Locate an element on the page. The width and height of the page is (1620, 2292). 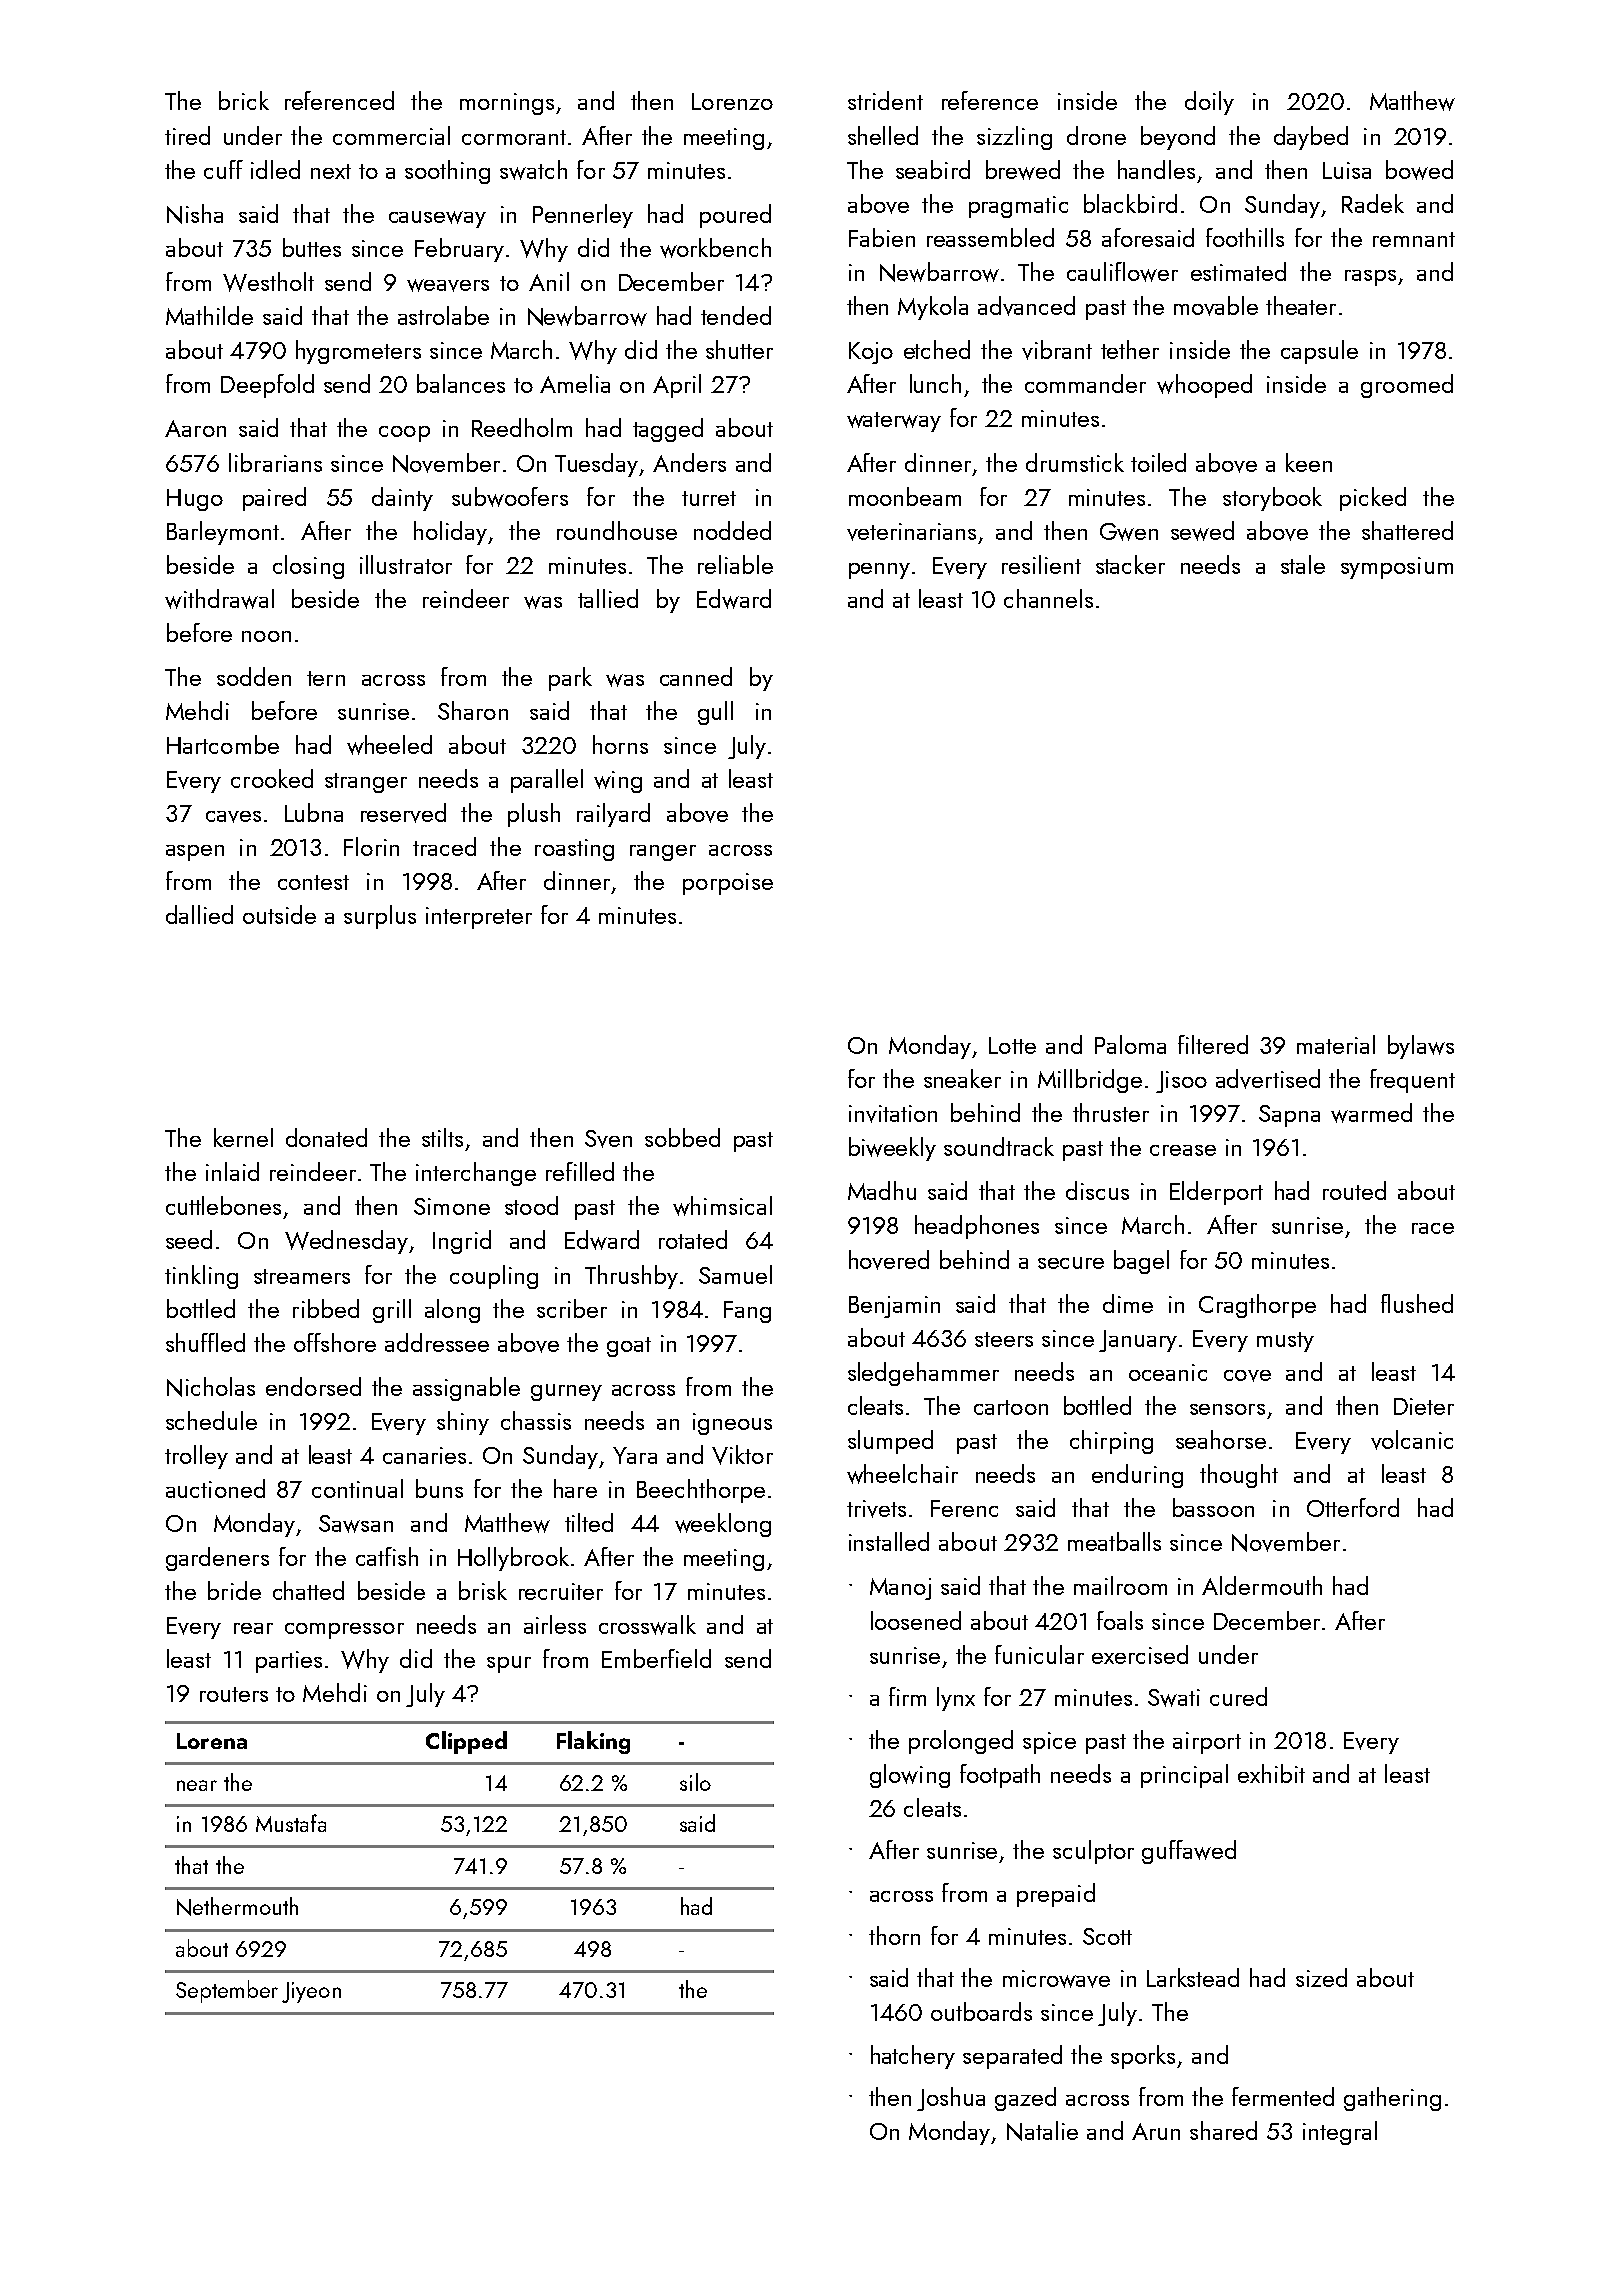
Mustafa is located at coordinates (291, 1823).
